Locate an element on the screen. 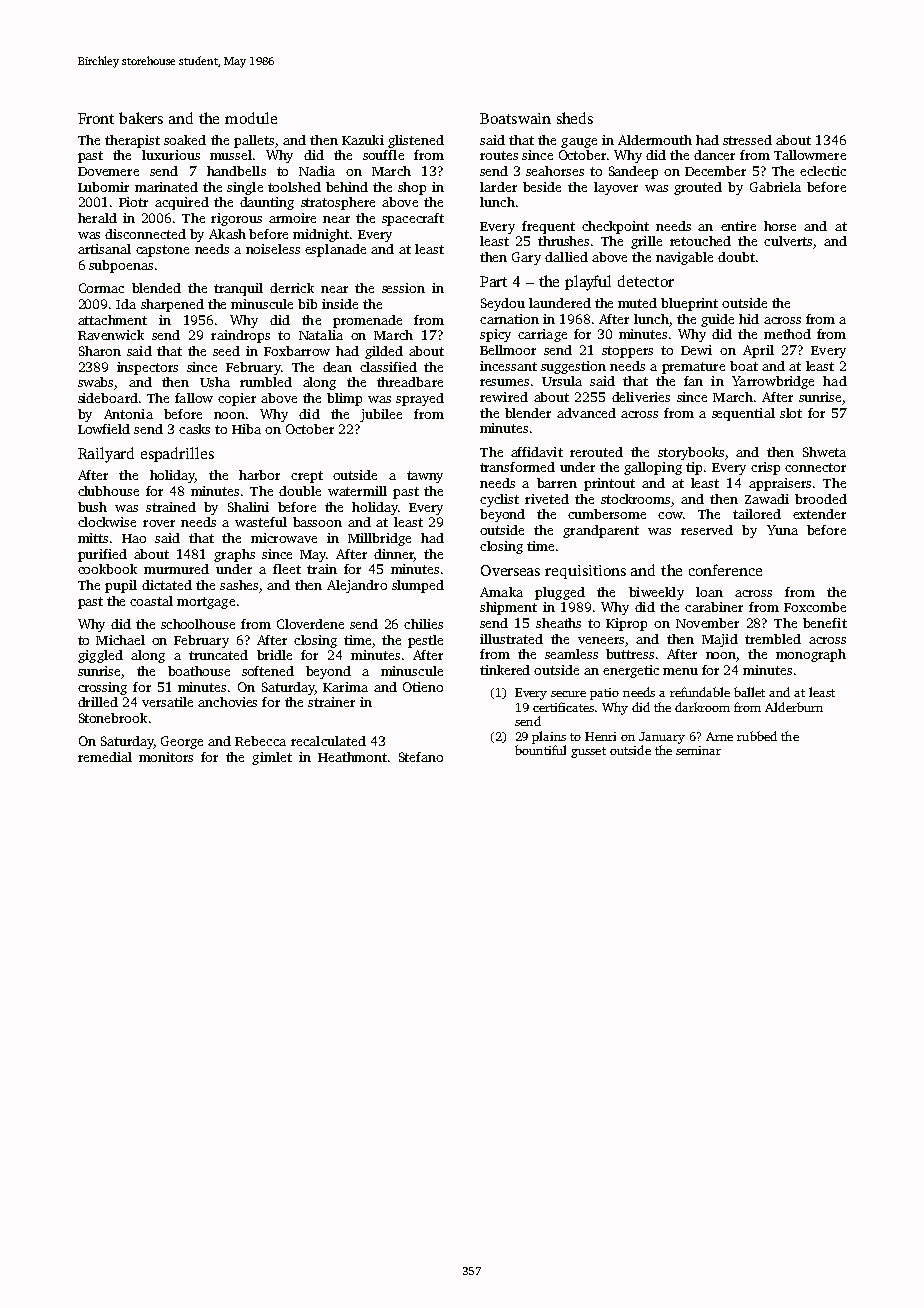  sheds is located at coordinates (575, 118).
